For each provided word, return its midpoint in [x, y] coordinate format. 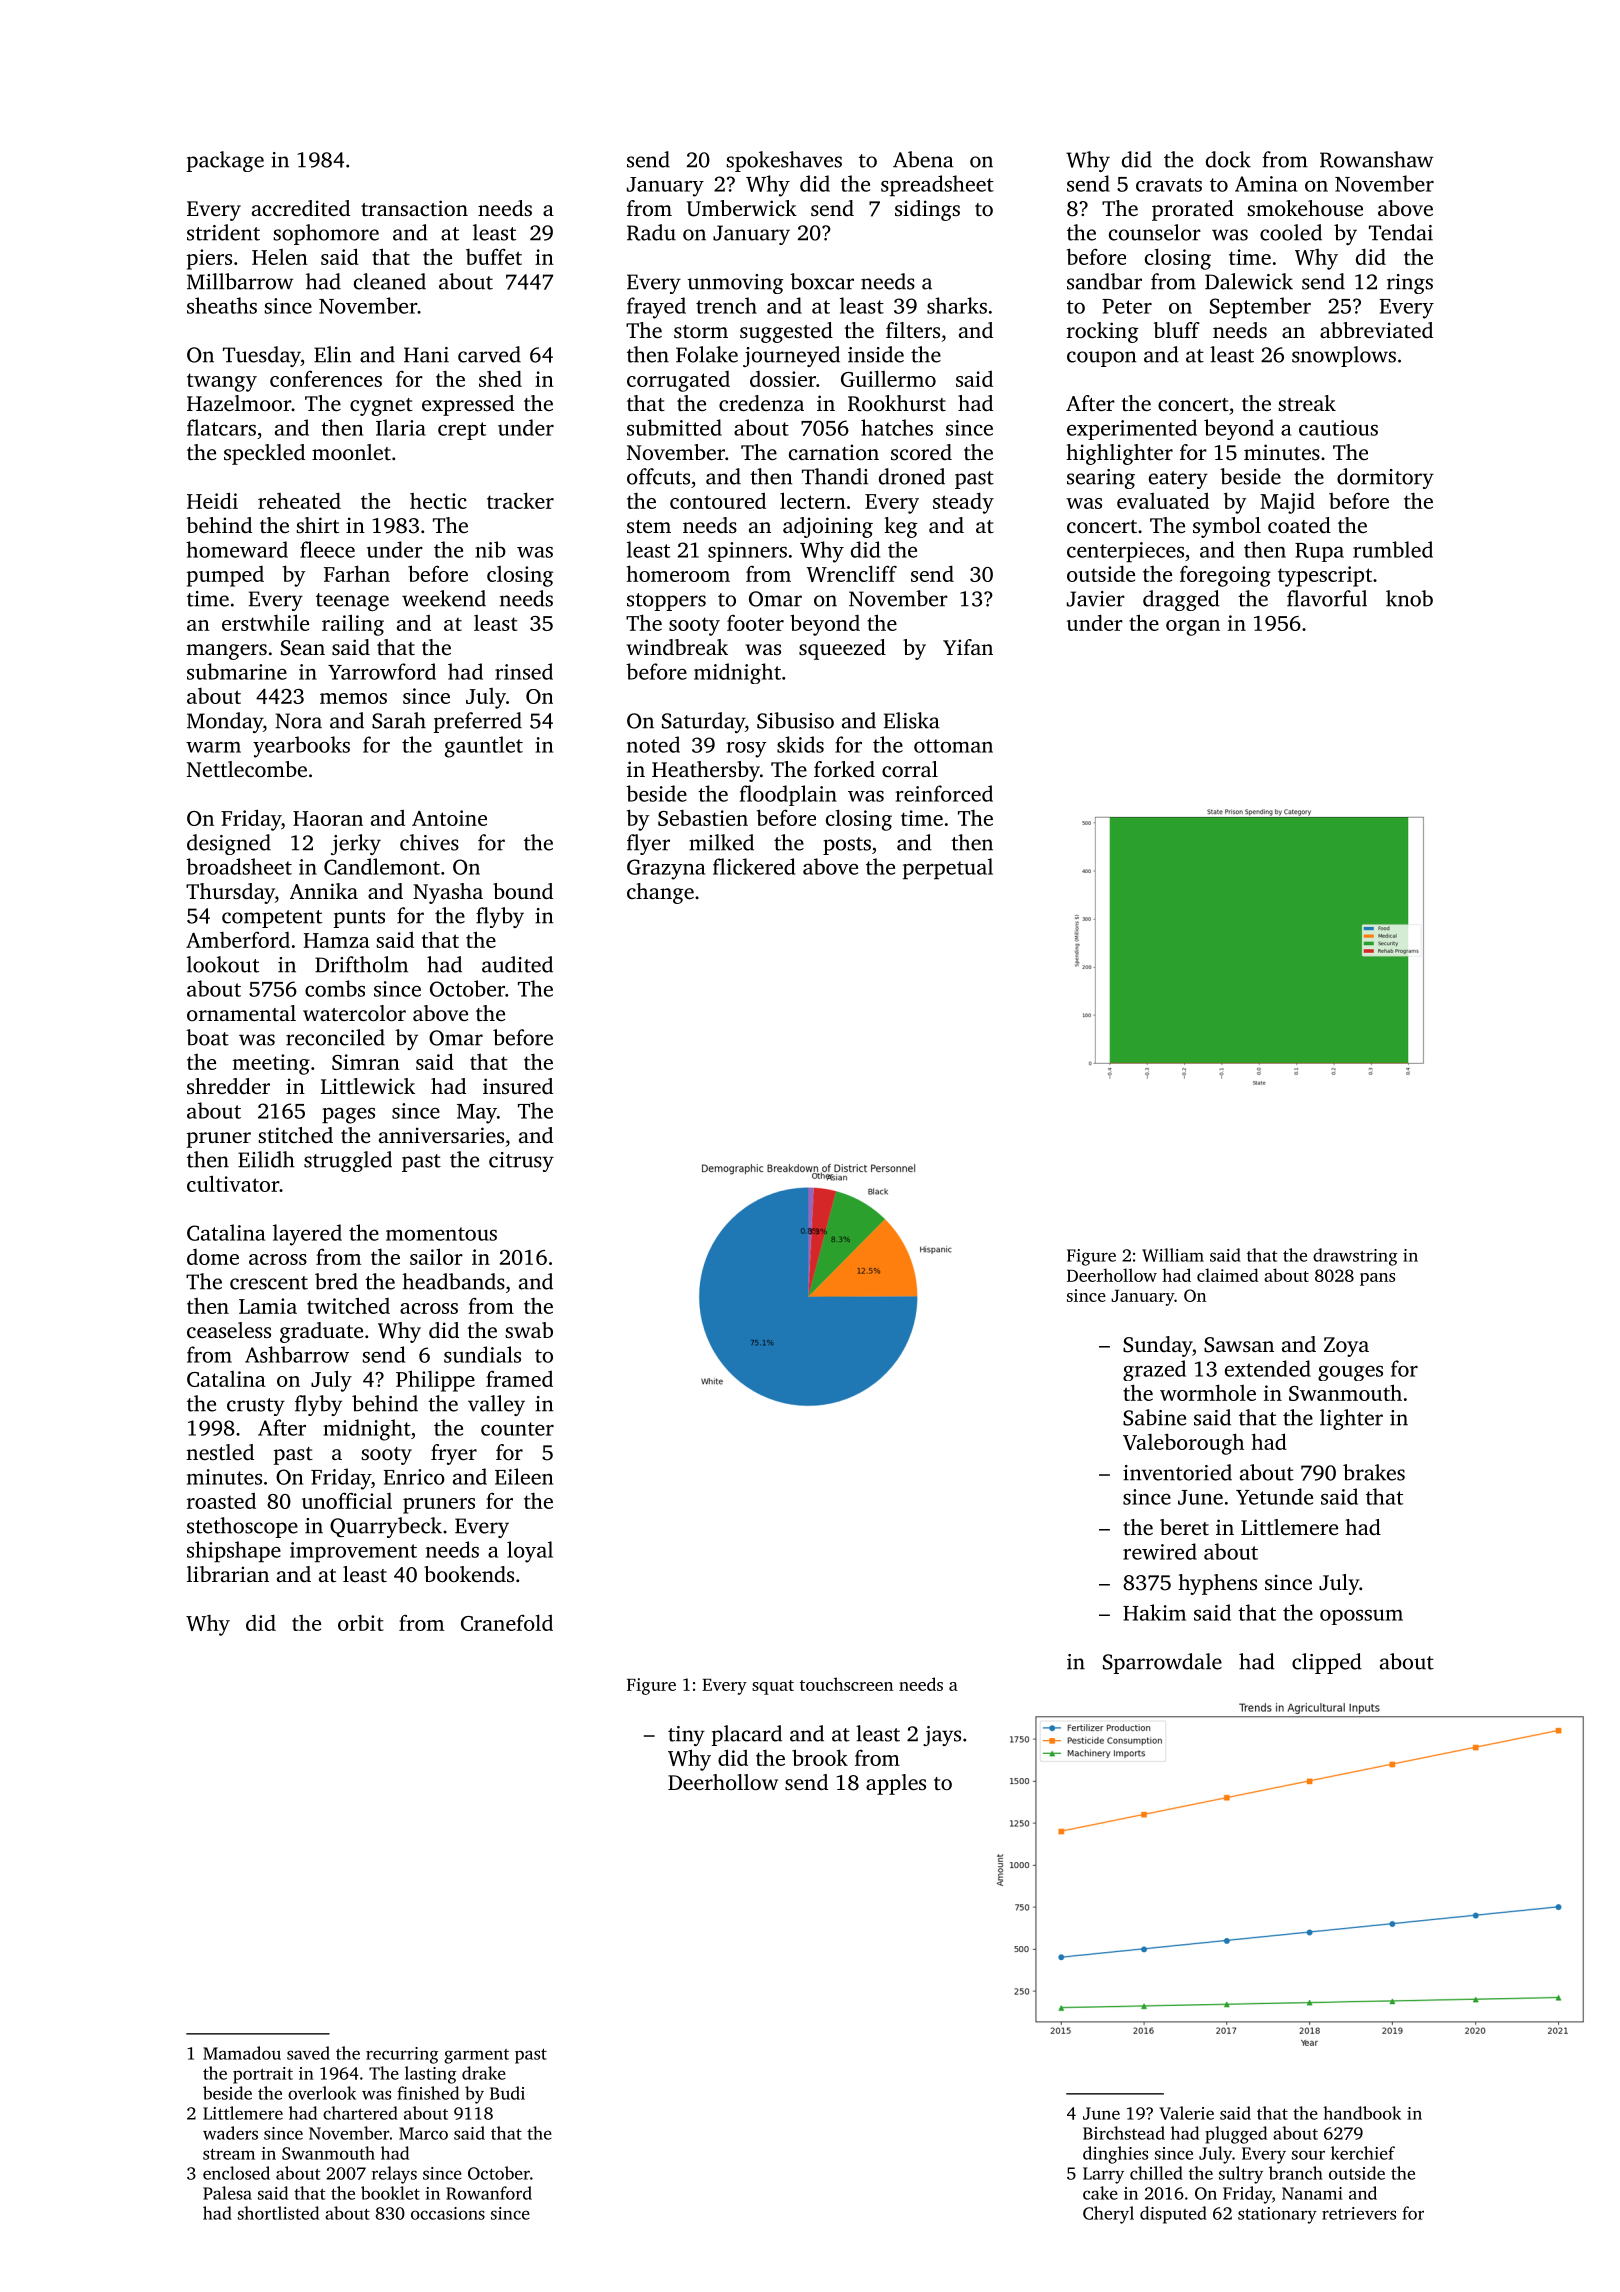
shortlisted [278, 2213]
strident [223, 232]
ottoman [953, 746]
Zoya [1346, 1347]
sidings [927, 210]
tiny [686, 1736]
